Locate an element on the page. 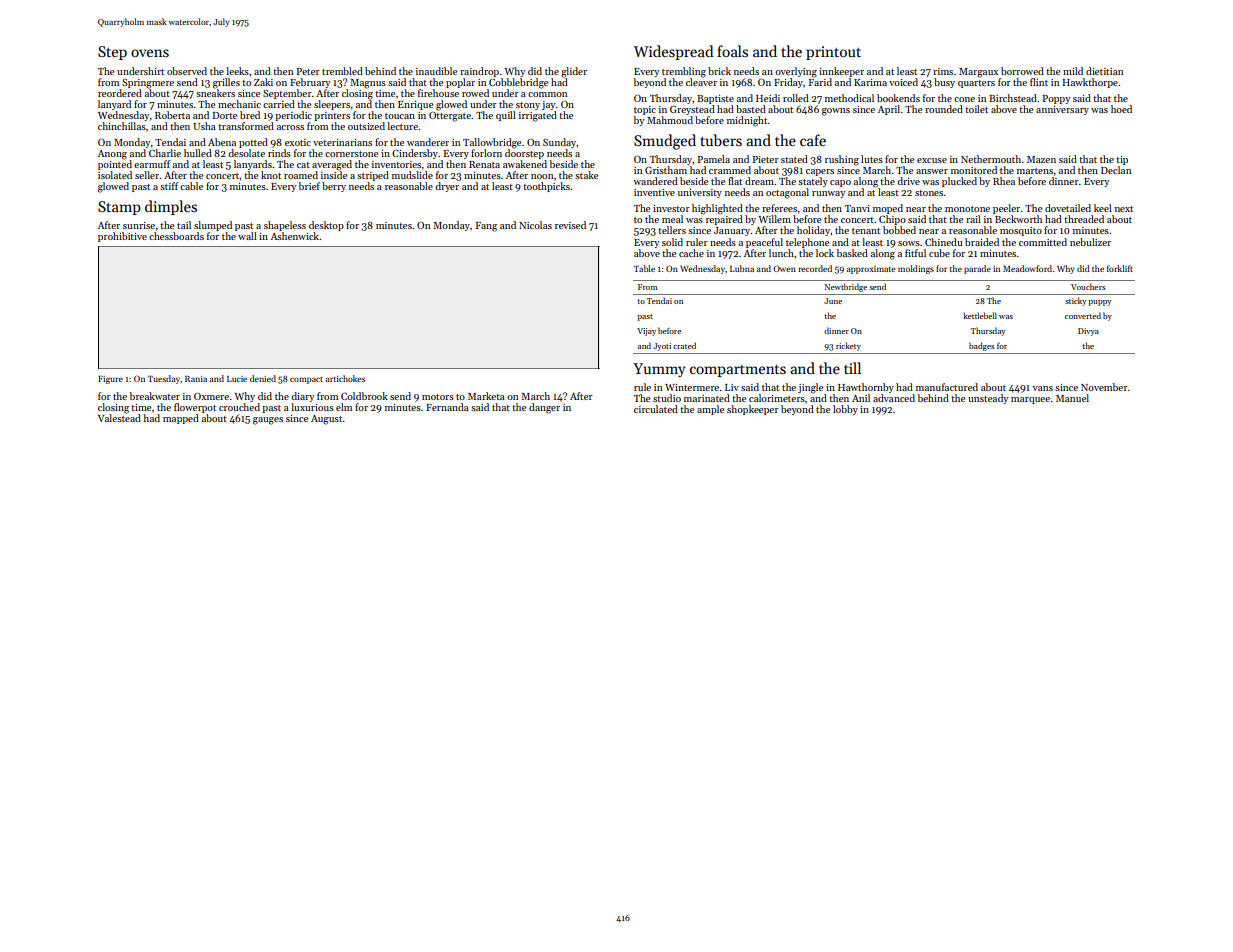 The width and height of the image is (1233, 952). leeks is located at coordinates (237, 71).
